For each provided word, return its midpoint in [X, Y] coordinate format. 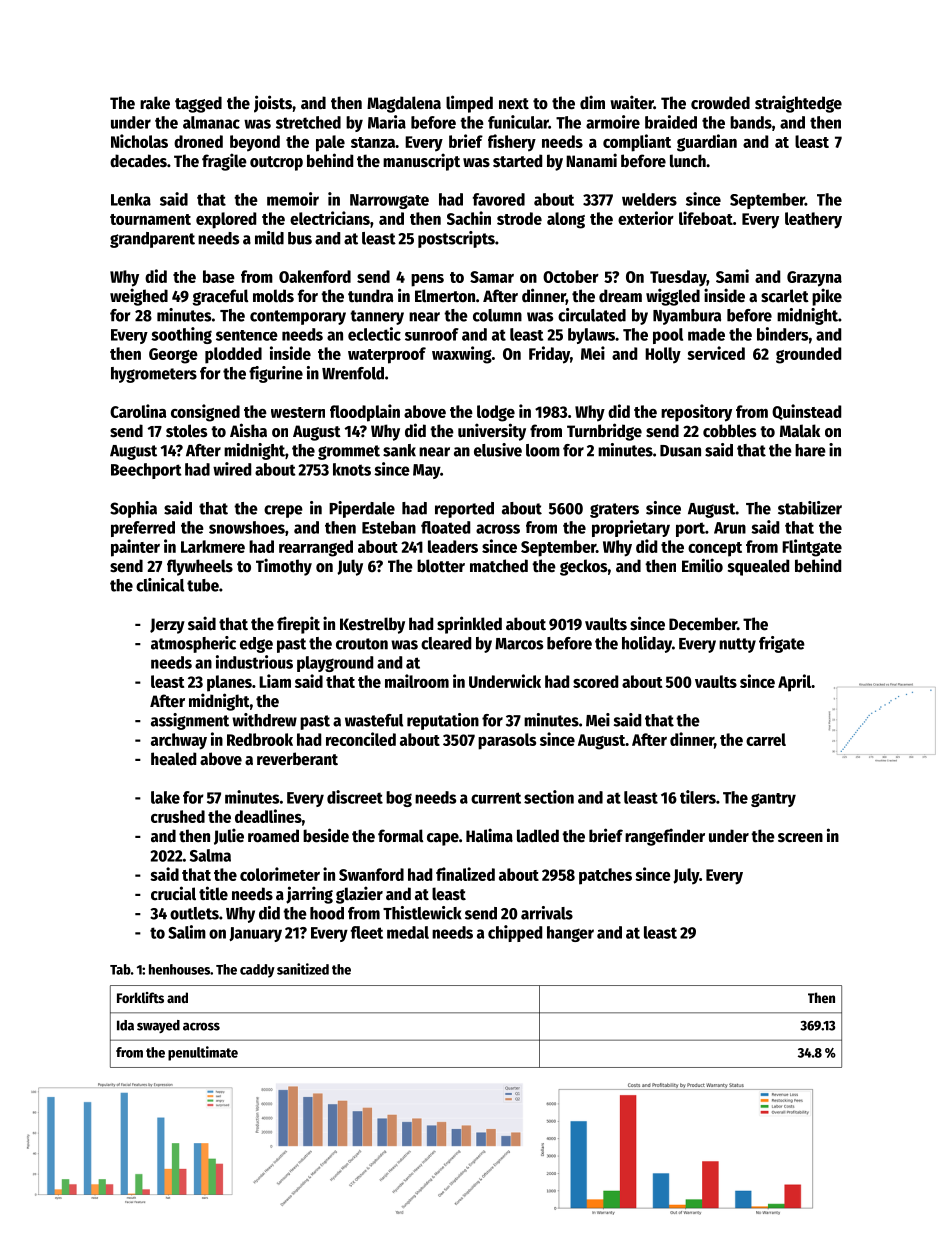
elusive [498, 450]
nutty [737, 645]
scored [595, 681]
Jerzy [167, 626]
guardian [707, 143]
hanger [570, 934]
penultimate [203, 1053]
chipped [515, 933]
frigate [782, 644]
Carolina [138, 411]
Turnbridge [604, 432]
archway [179, 741]
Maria [387, 122]
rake [155, 103]
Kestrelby [372, 625]
